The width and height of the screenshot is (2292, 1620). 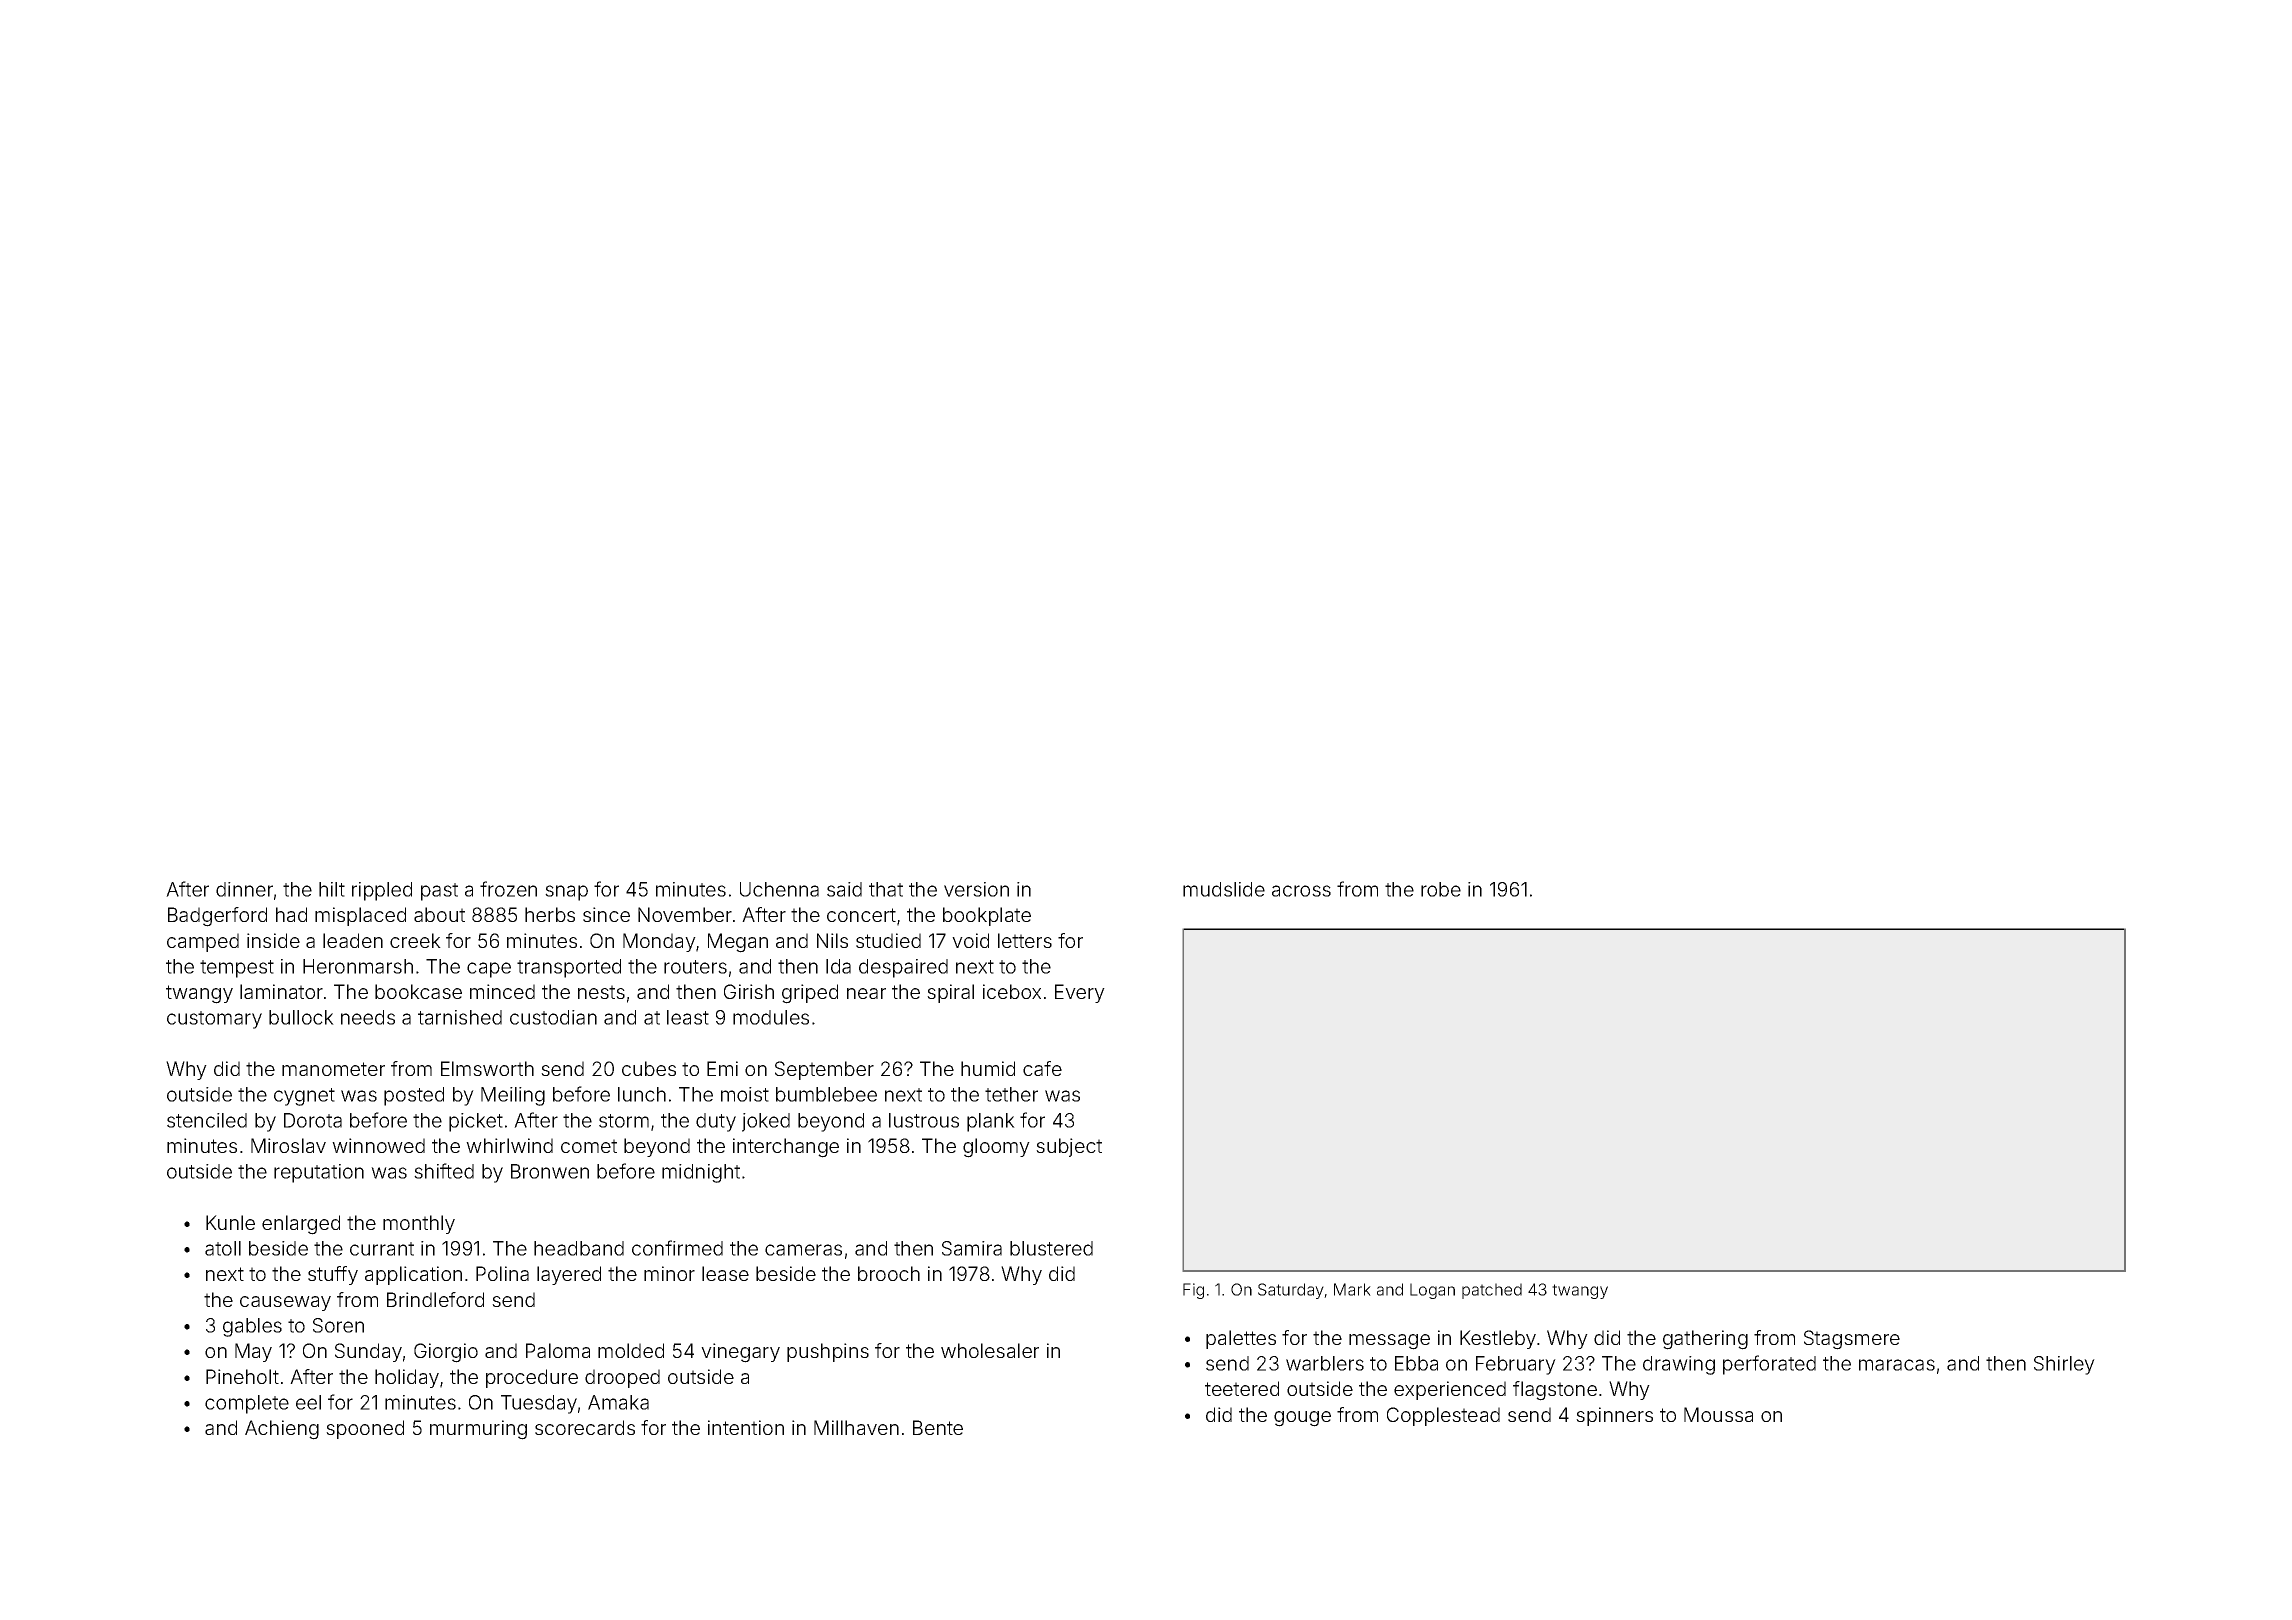 I want to click on subject, so click(x=1069, y=1147).
